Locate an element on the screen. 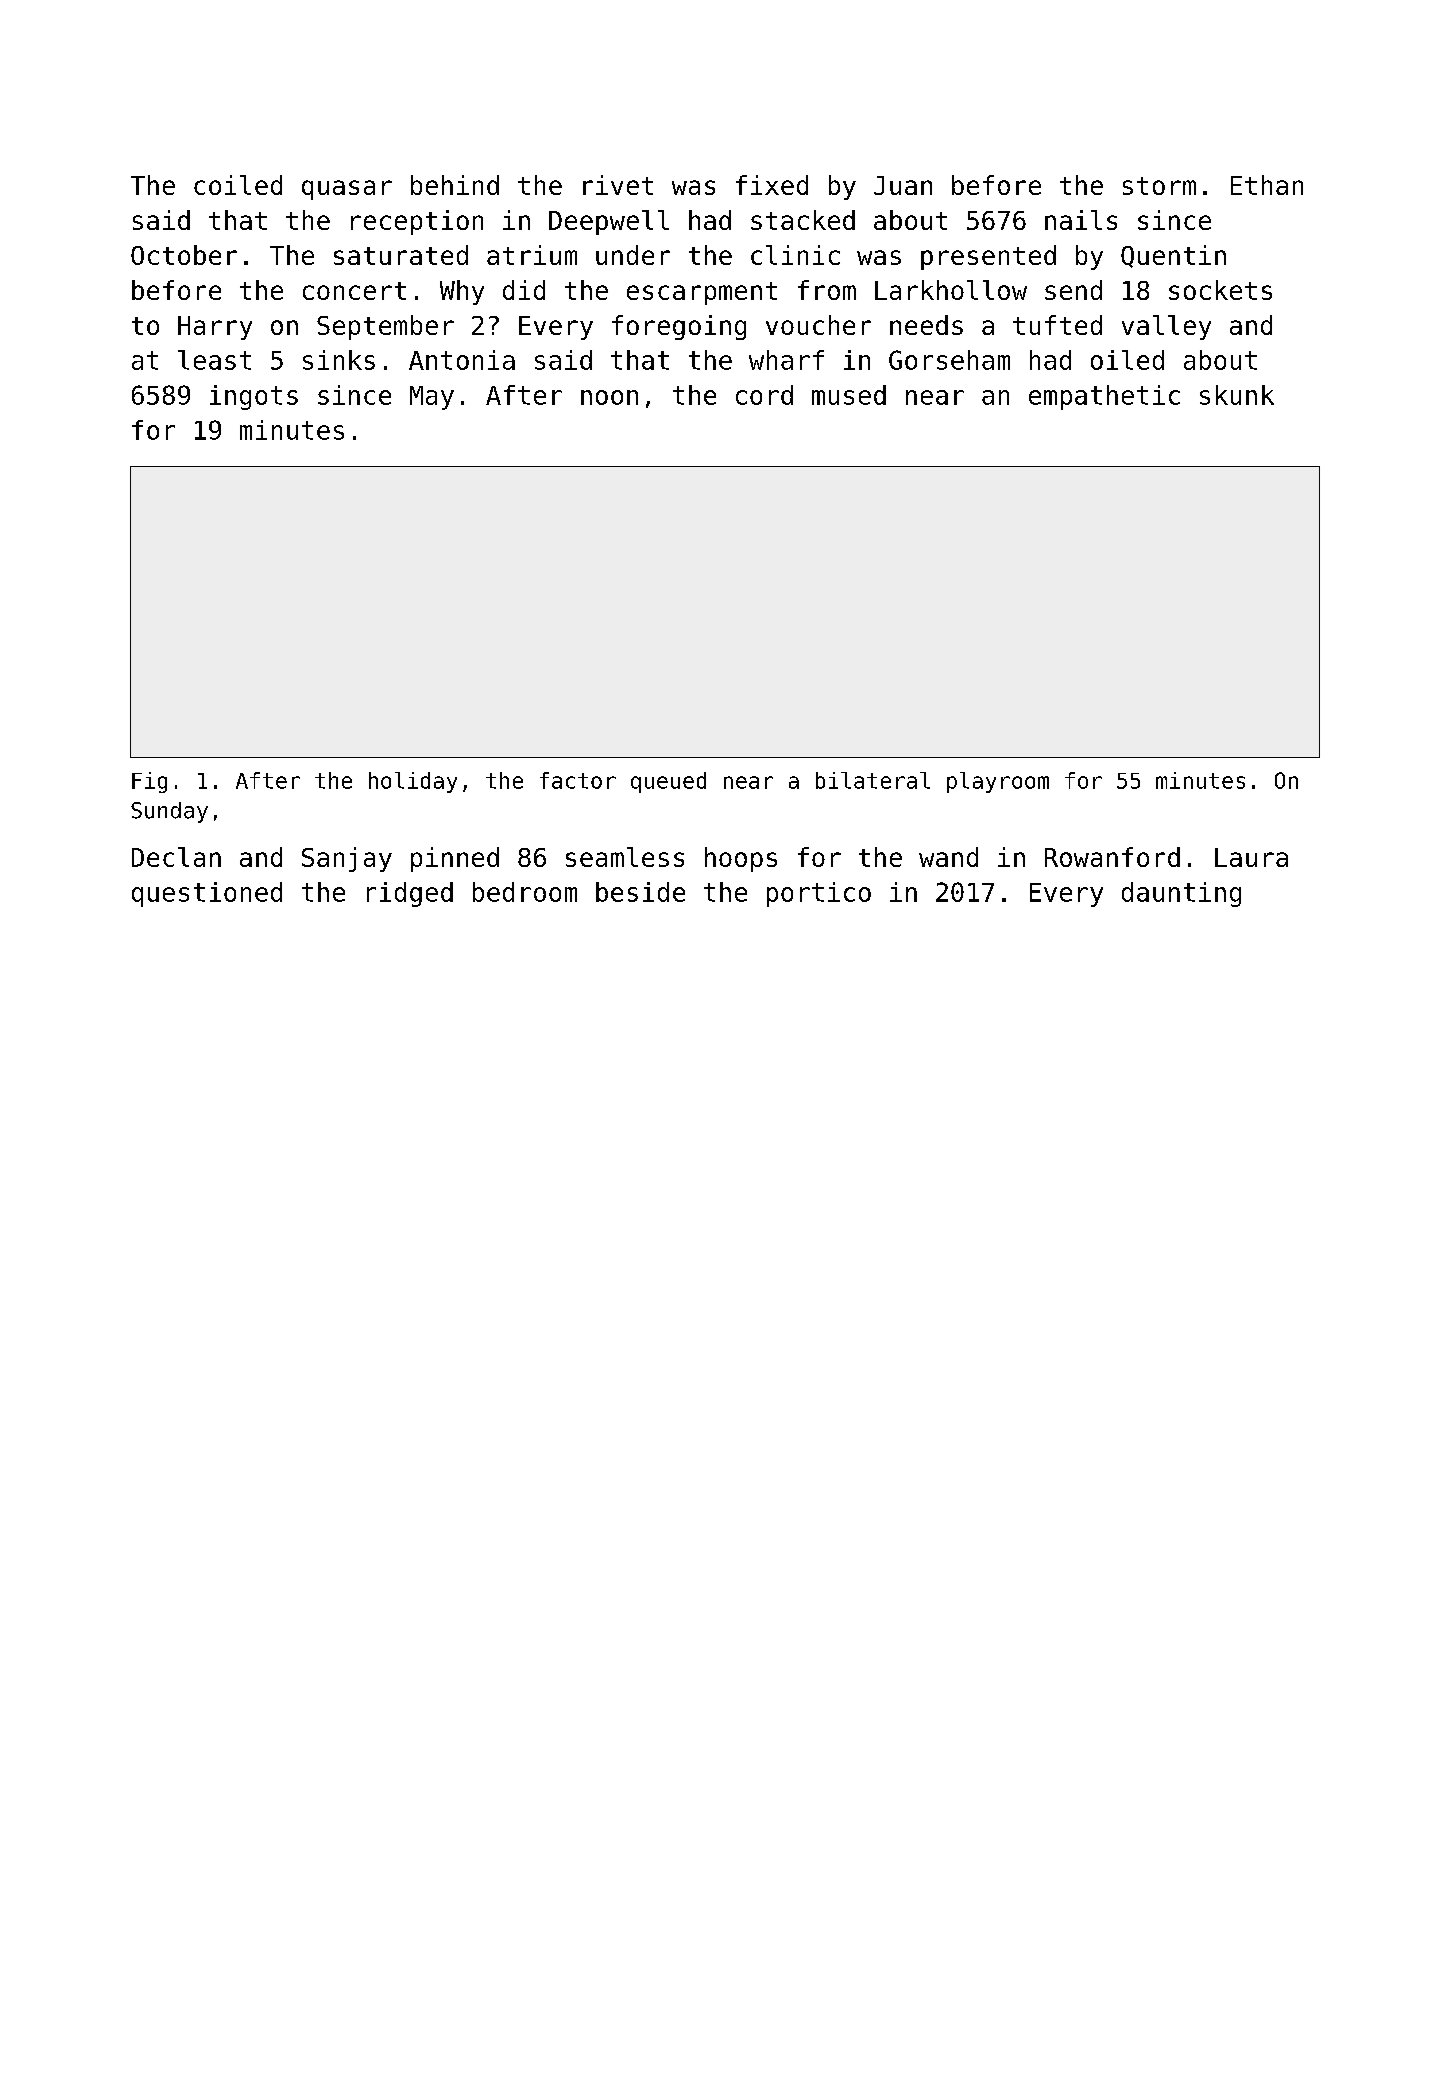 This screenshot has height=2100, width=1450. quasar is located at coordinates (347, 190).
